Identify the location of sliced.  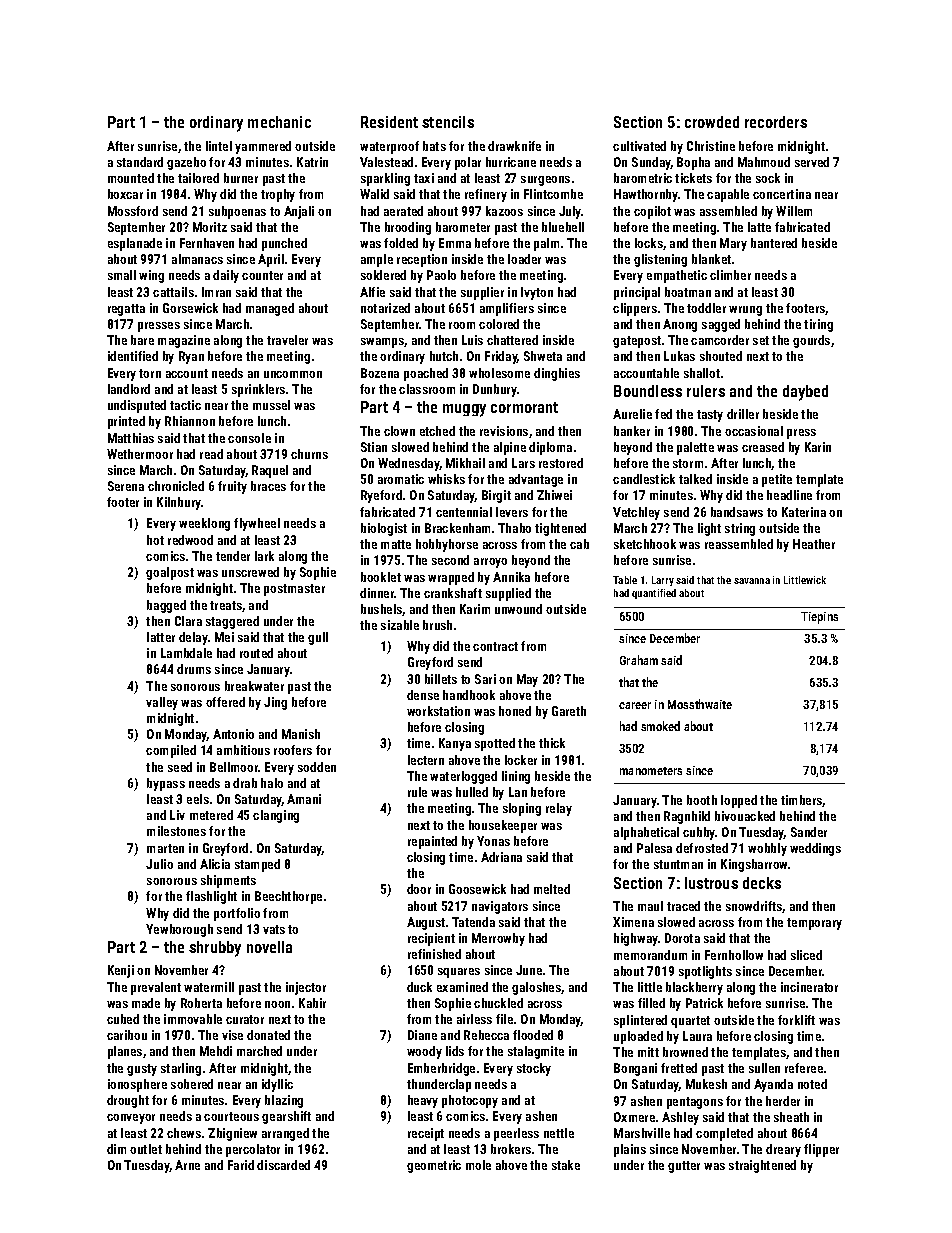
(806, 955).
